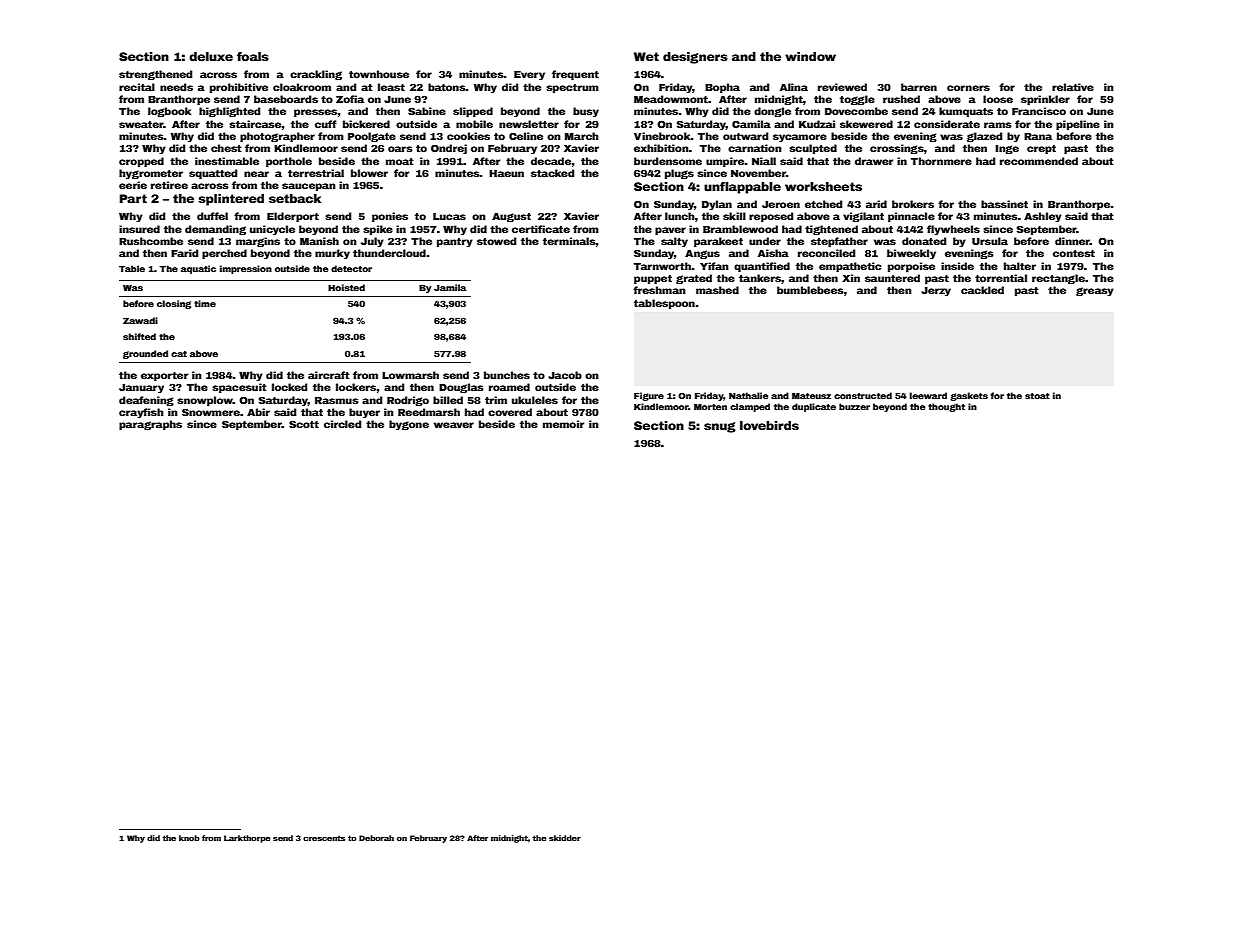  Describe the element at coordinates (565, 838) in the screenshot. I see `skidder` at that location.
